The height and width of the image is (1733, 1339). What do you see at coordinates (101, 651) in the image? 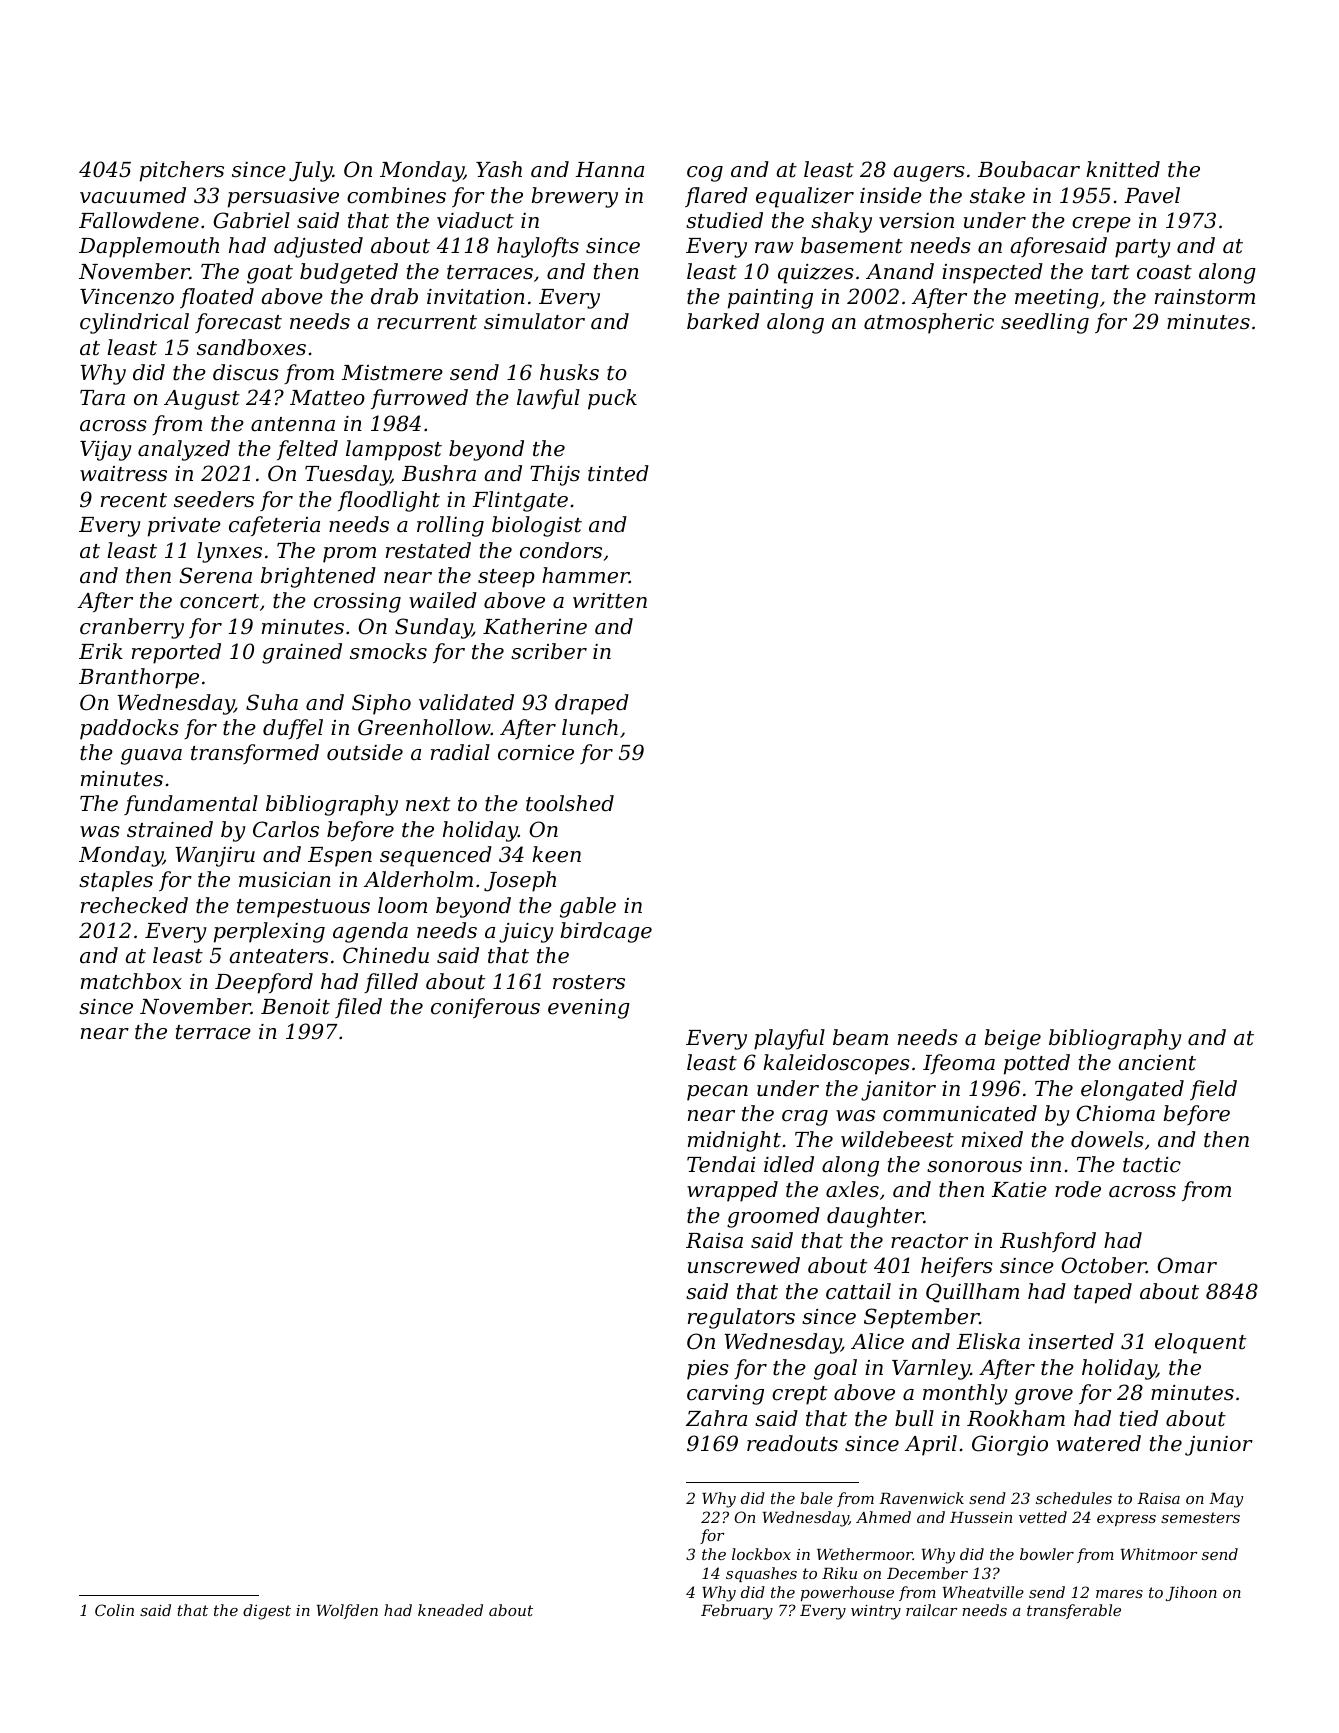
I see `Erik` at bounding box center [101, 651].
